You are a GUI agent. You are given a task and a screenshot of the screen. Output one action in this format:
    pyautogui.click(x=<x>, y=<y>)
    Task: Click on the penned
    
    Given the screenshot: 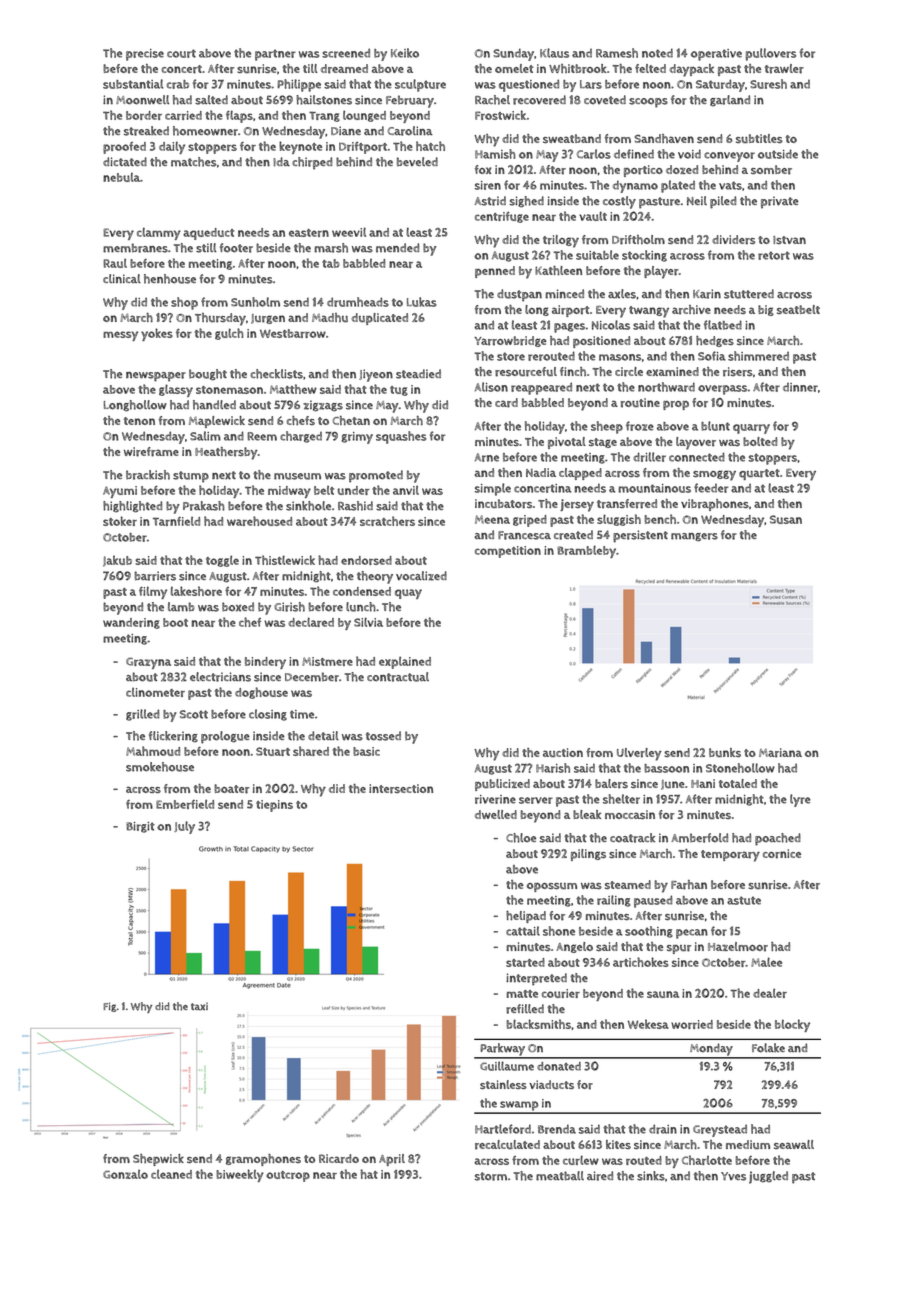 What is the action you would take?
    pyautogui.click(x=495, y=272)
